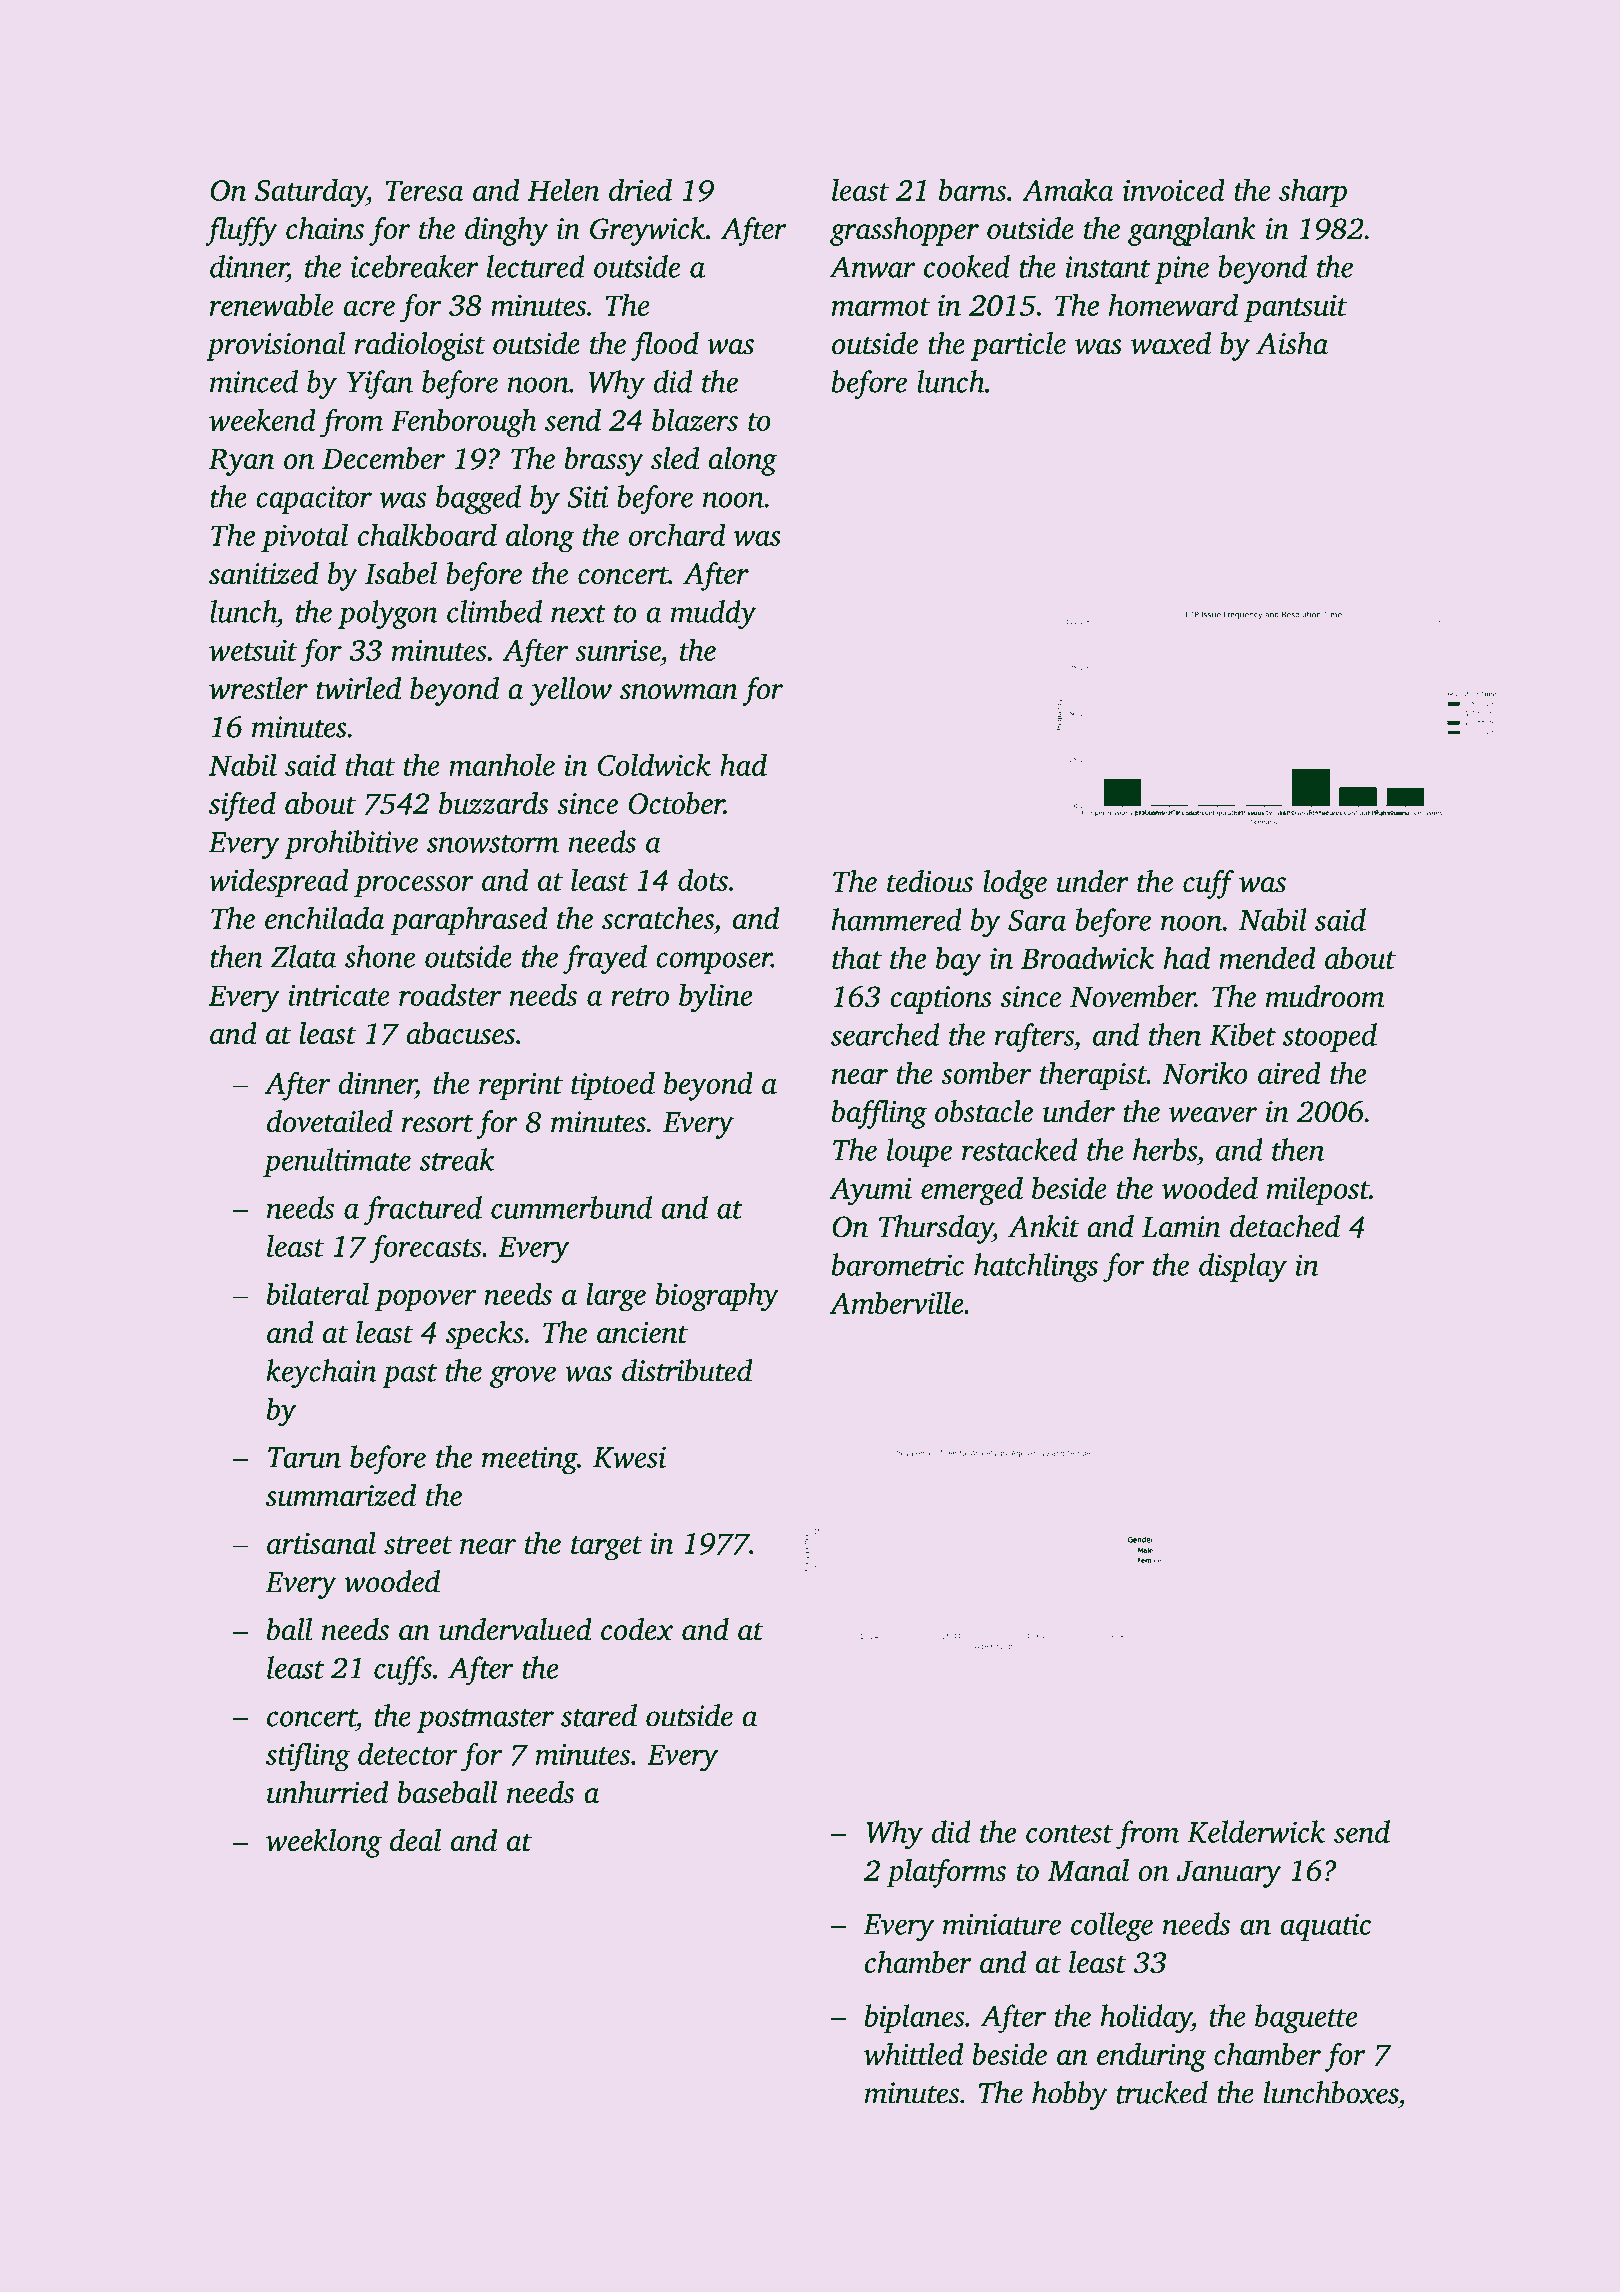 The height and width of the document is (2292, 1620). What do you see at coordinates (1292, 343) in the document?
I see `Aisha` at bounding box center [1292, 343].
